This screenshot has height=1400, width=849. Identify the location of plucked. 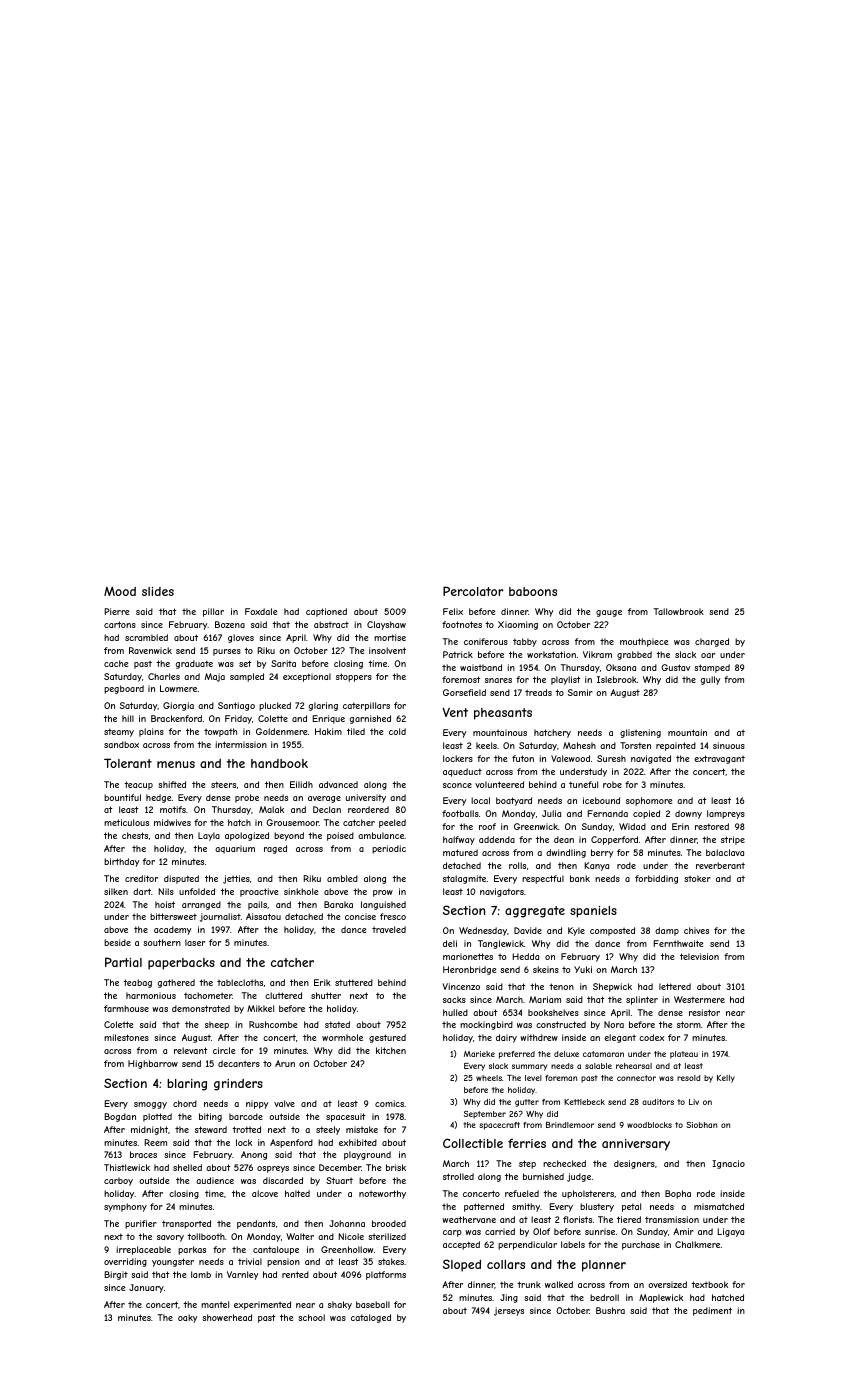
(275, 706).
